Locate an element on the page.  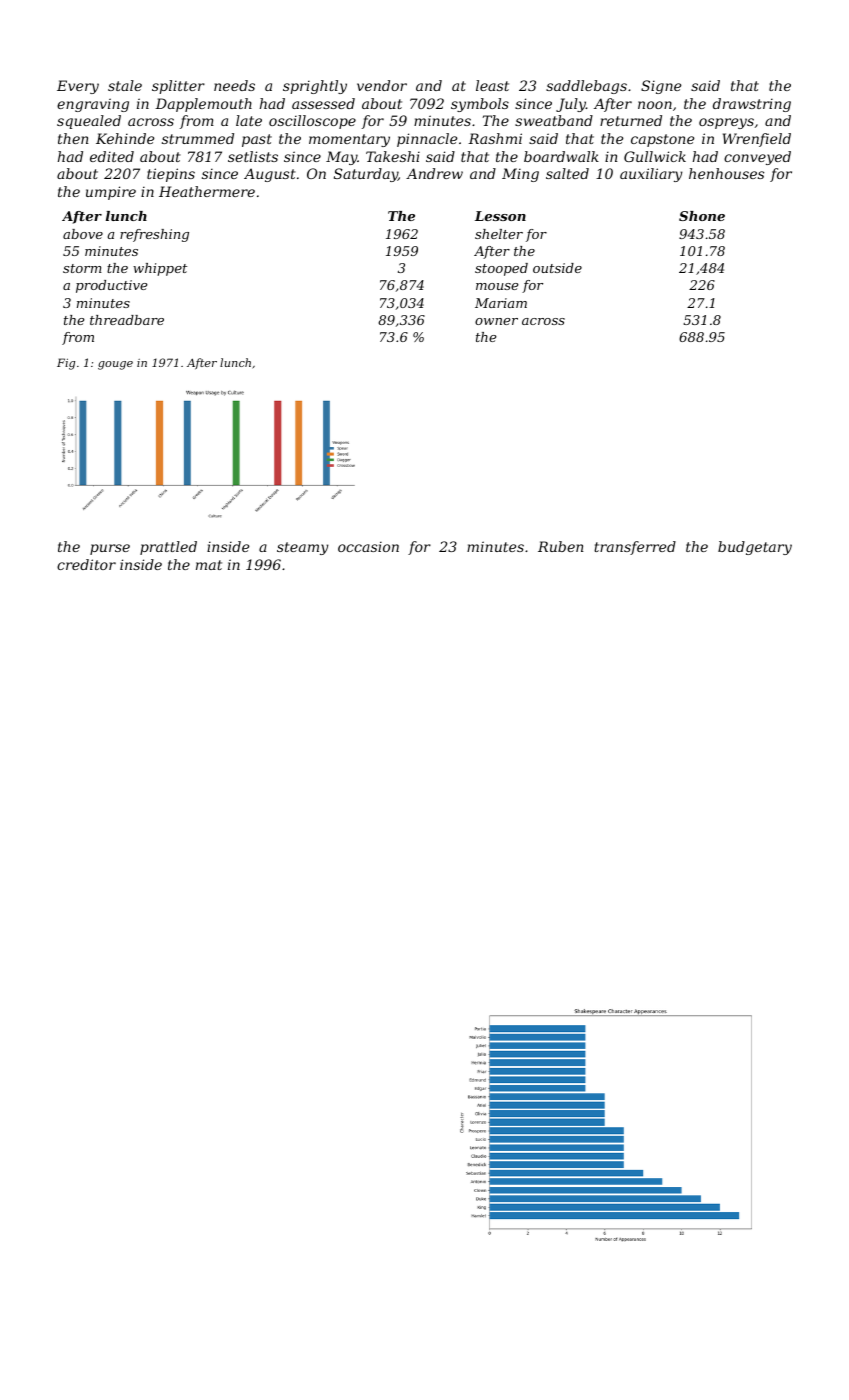
umpire is located at coordinates (111, 193).
